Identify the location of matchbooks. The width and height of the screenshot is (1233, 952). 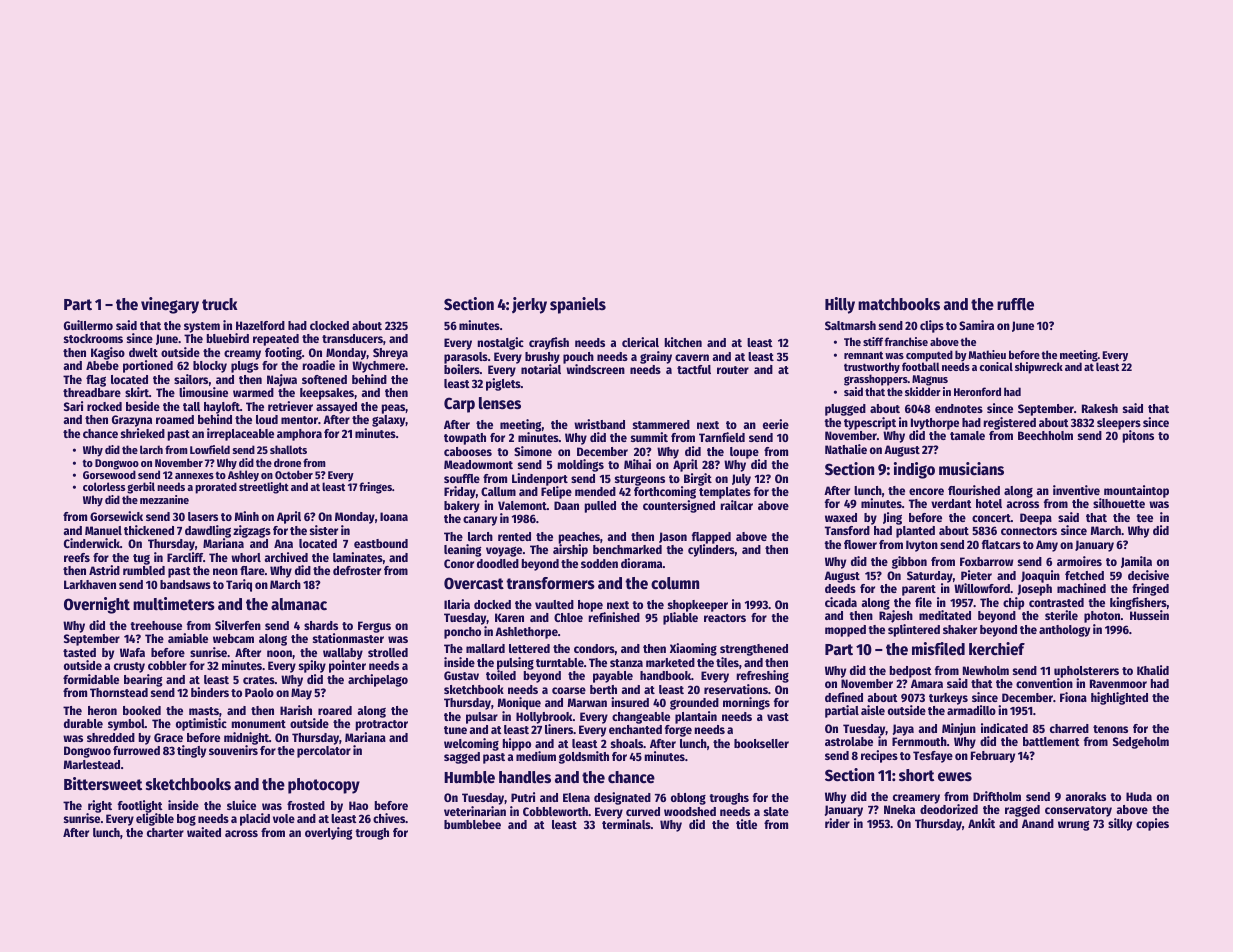
(899, 304).
